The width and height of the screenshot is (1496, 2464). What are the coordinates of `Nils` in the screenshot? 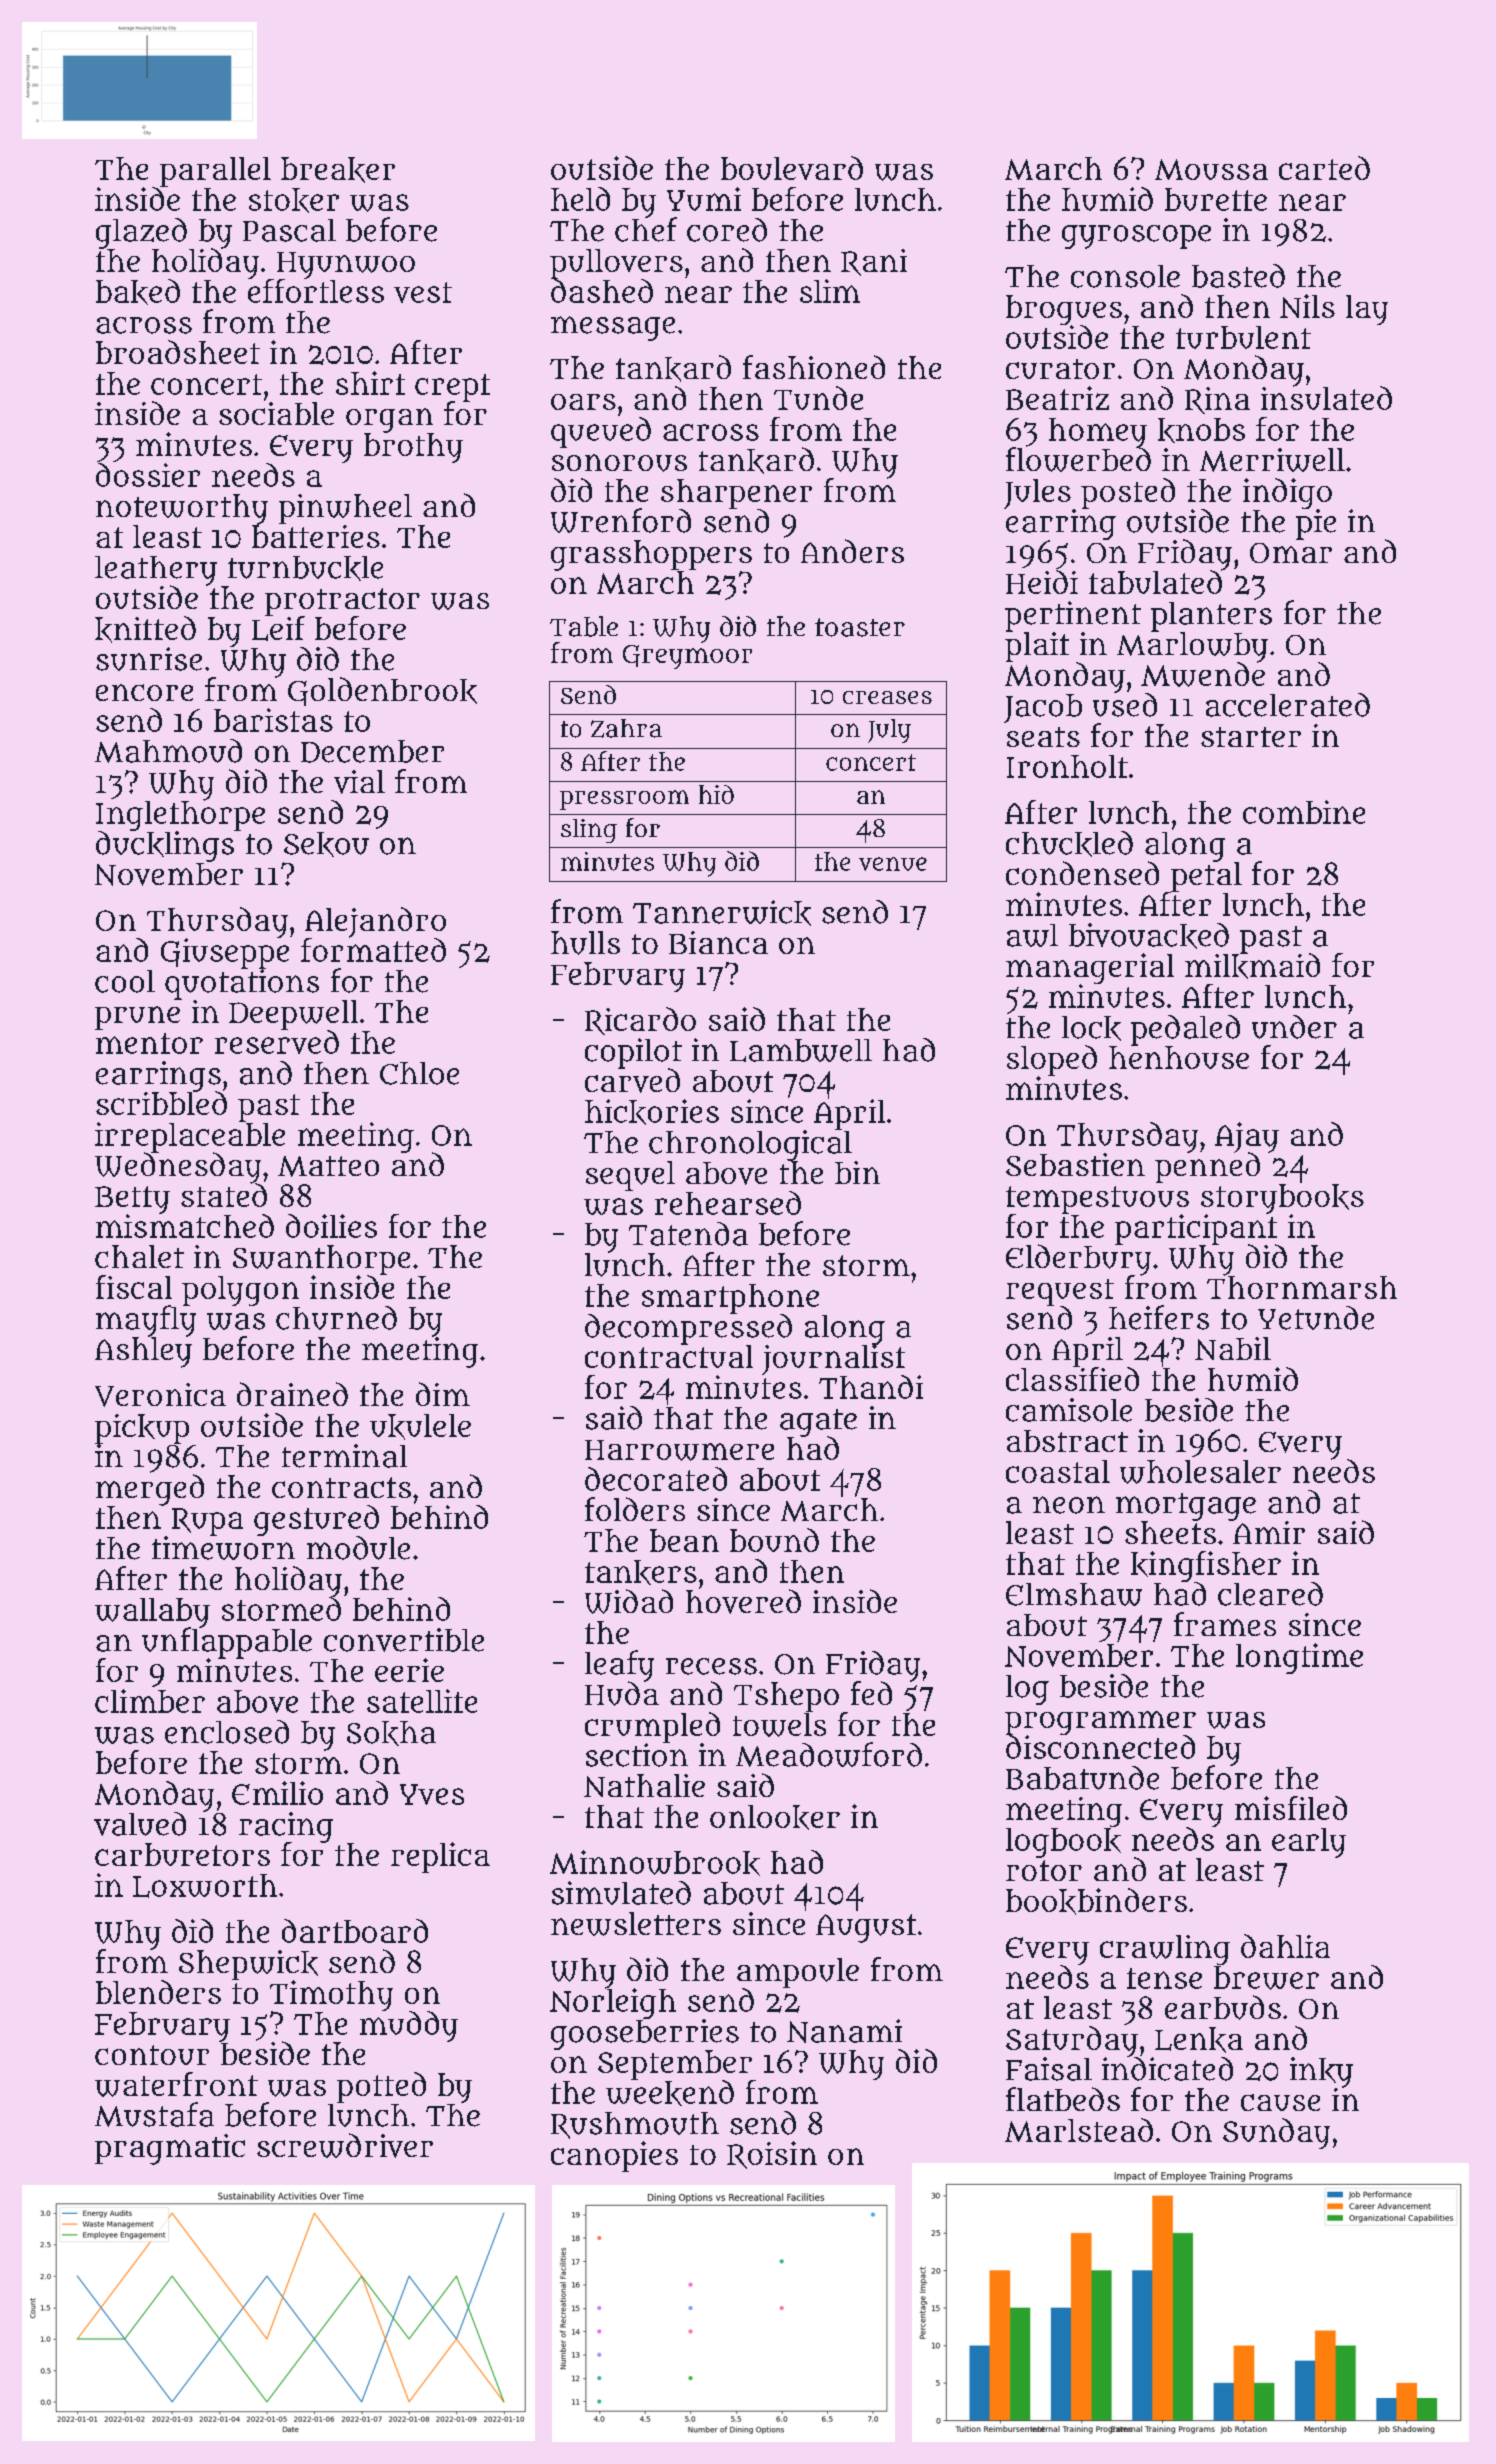 It's located at (1307, 306).
